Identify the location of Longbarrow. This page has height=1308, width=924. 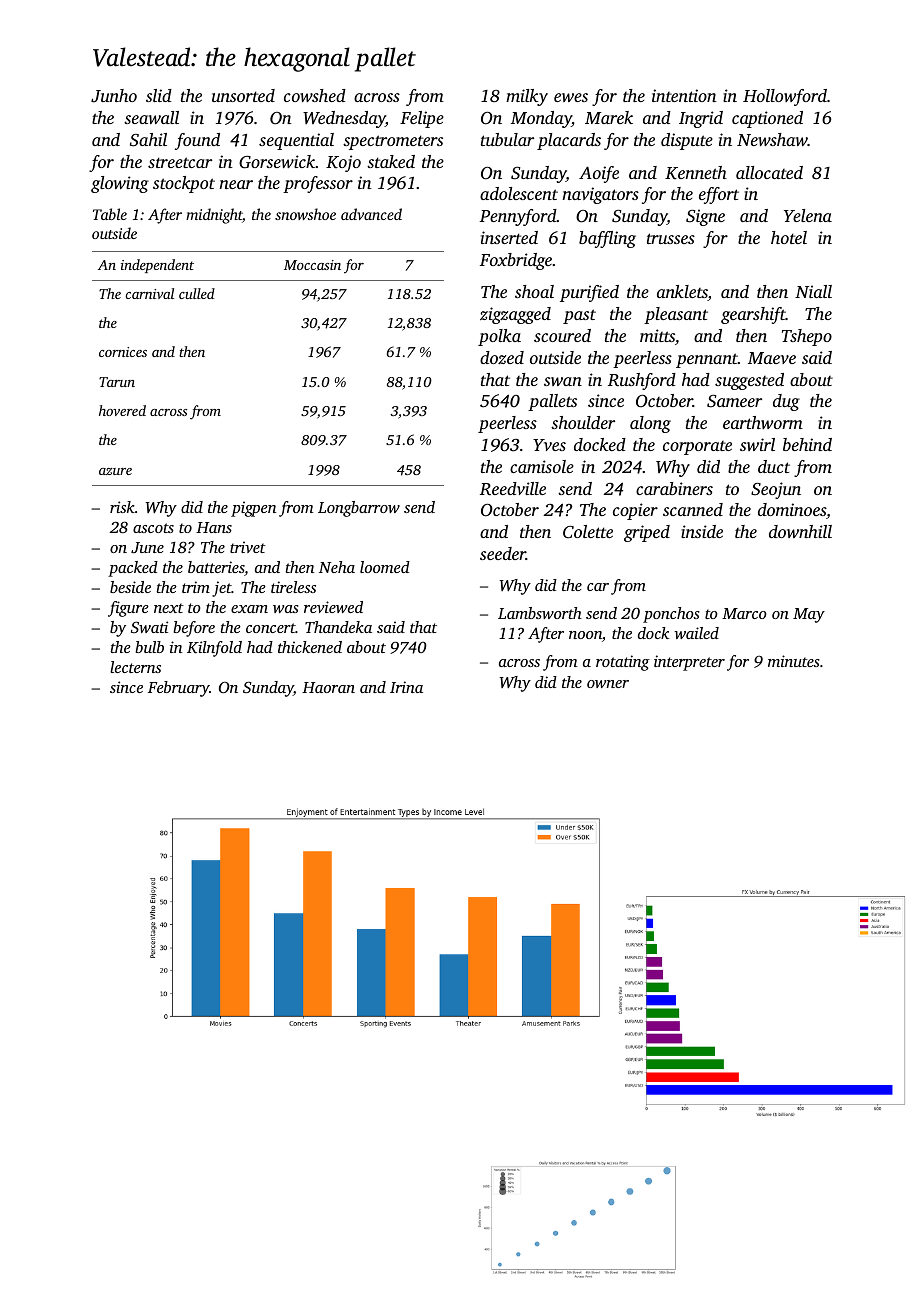
(359, 509).
